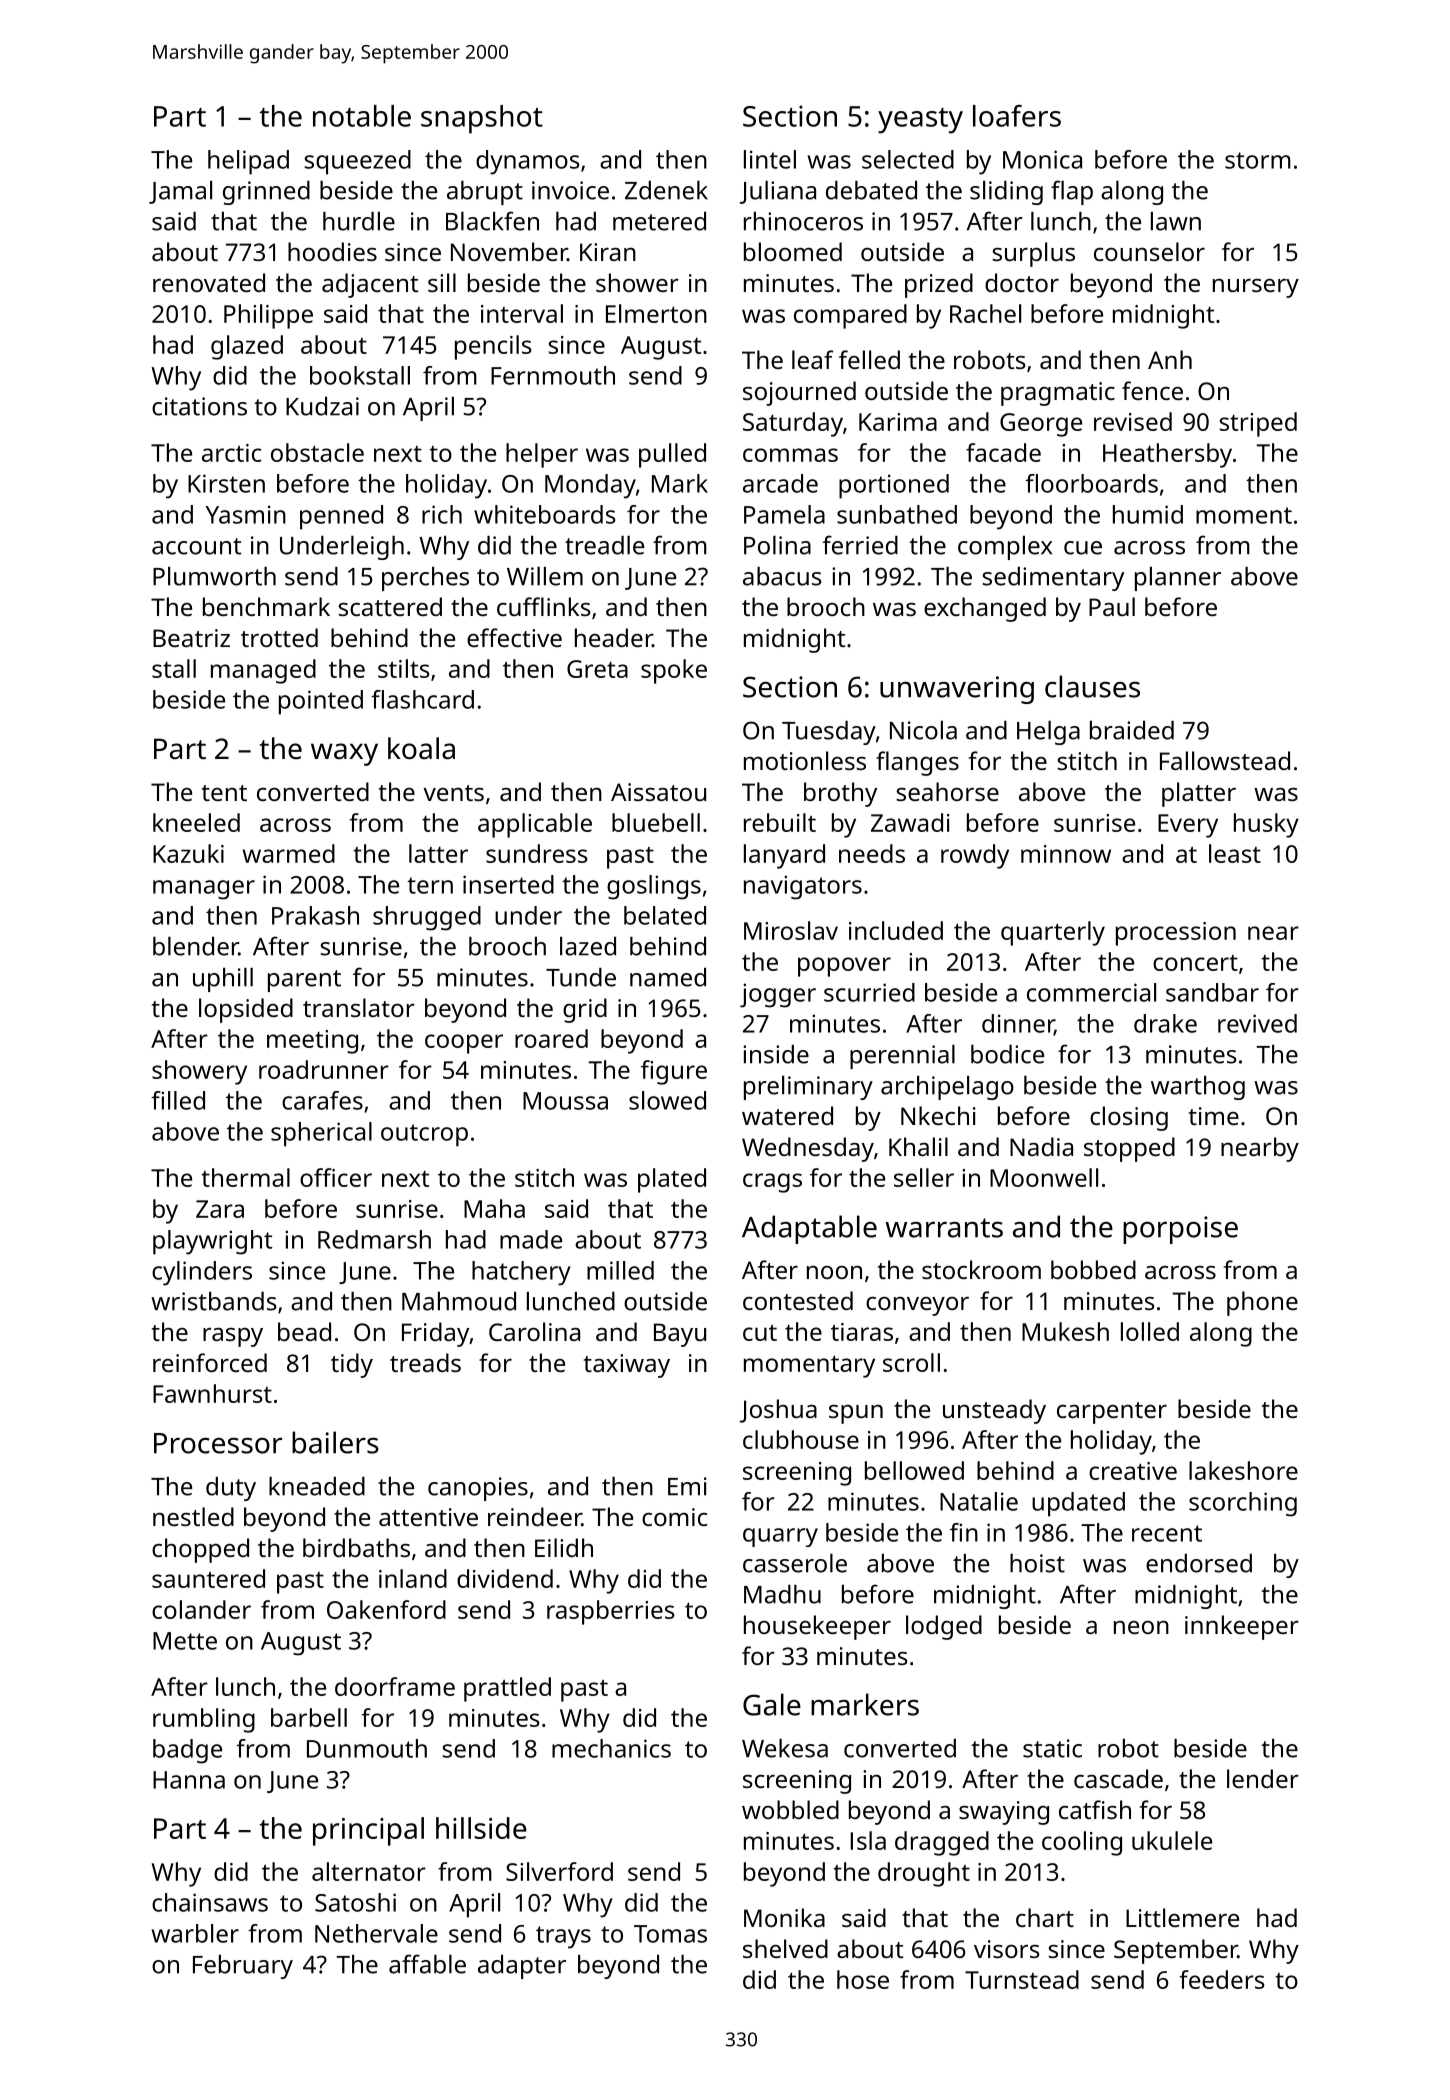 The width and height of the screenshot is (1450, 2100). Describe the element at coordinates (1266, 825) in the screenshot. I see `husky` at that location.
